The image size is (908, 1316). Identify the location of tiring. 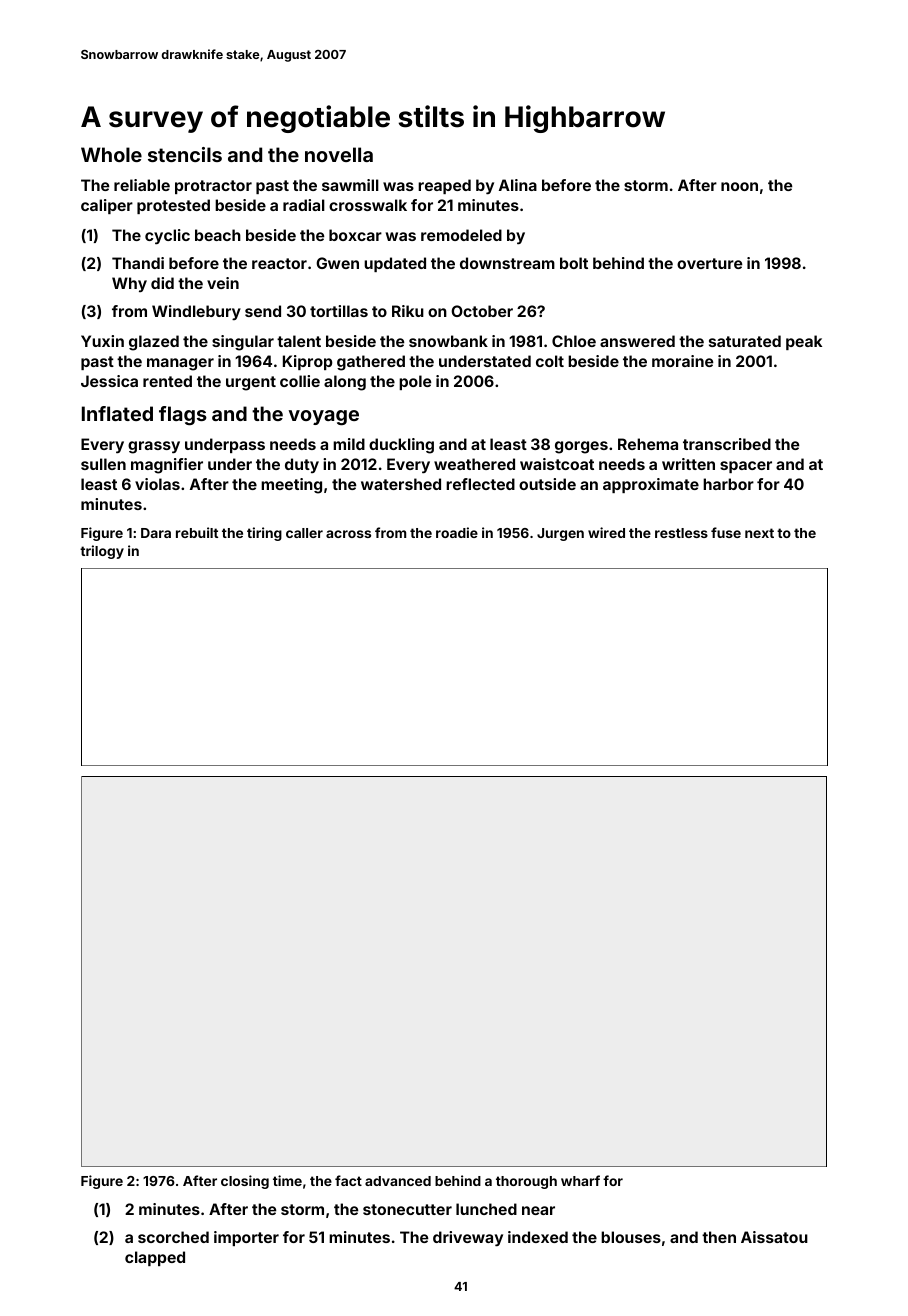
(264, 534).
